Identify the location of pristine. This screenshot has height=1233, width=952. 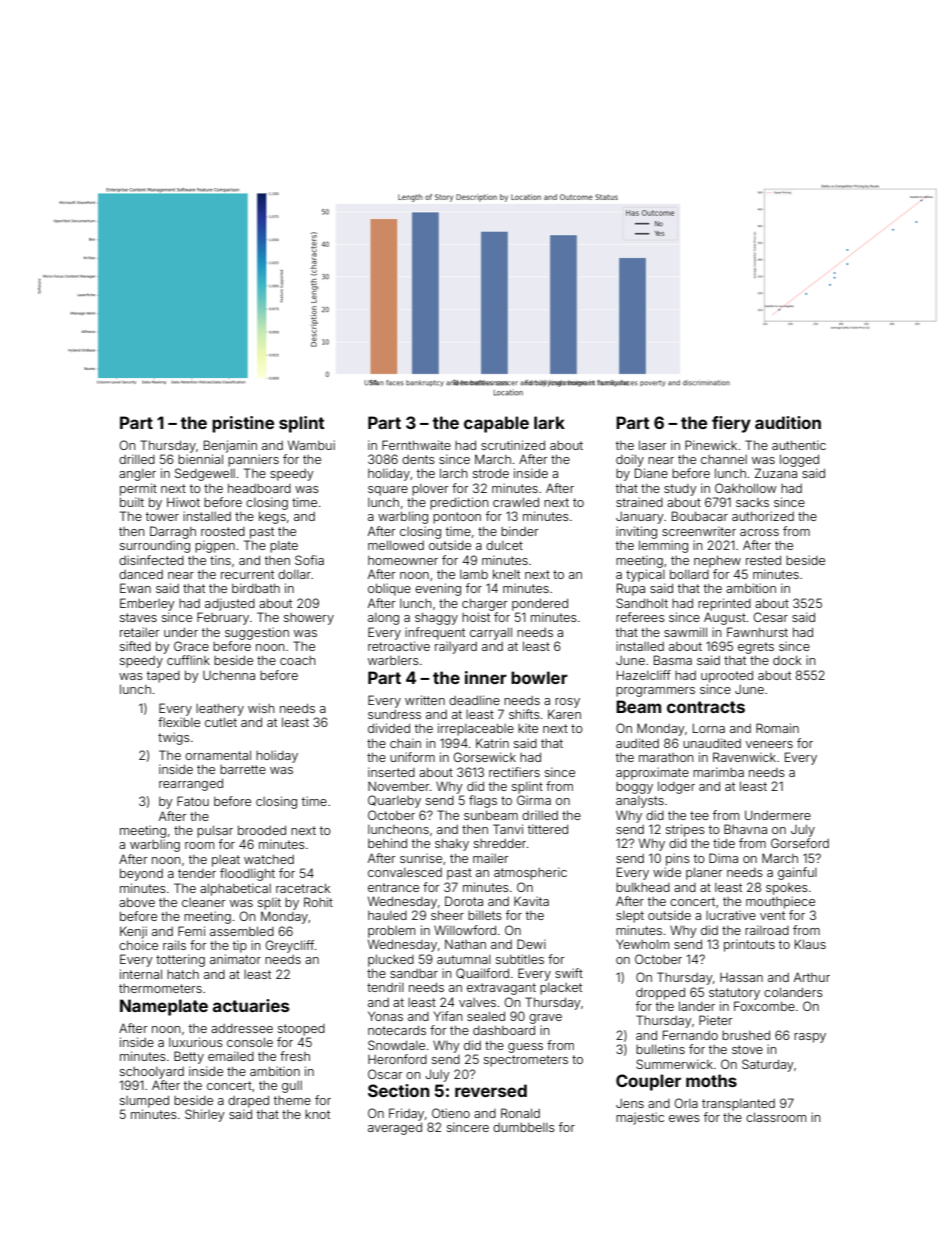
(243, 424).
